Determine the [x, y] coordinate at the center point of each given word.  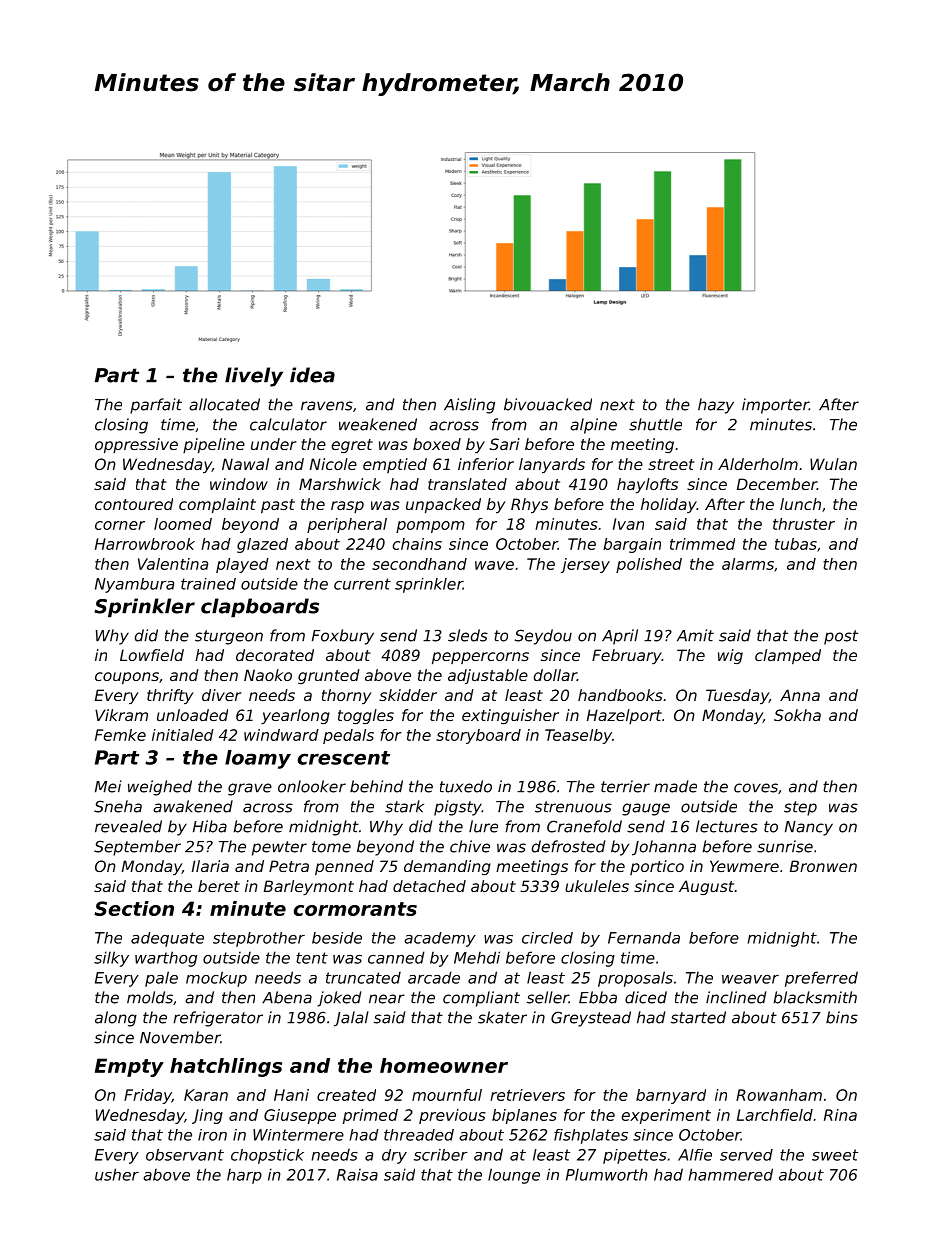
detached [429, 886]
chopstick [267, 1156]
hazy [716, 406]
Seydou [543, 637]
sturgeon [229, 637]
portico [657, 867]
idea [312, 375]
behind [376, 786]
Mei [108, 786]
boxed [437, 444]
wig [730, 656]
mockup [216, 979]
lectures [727, 826]
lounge [514, 1176]
